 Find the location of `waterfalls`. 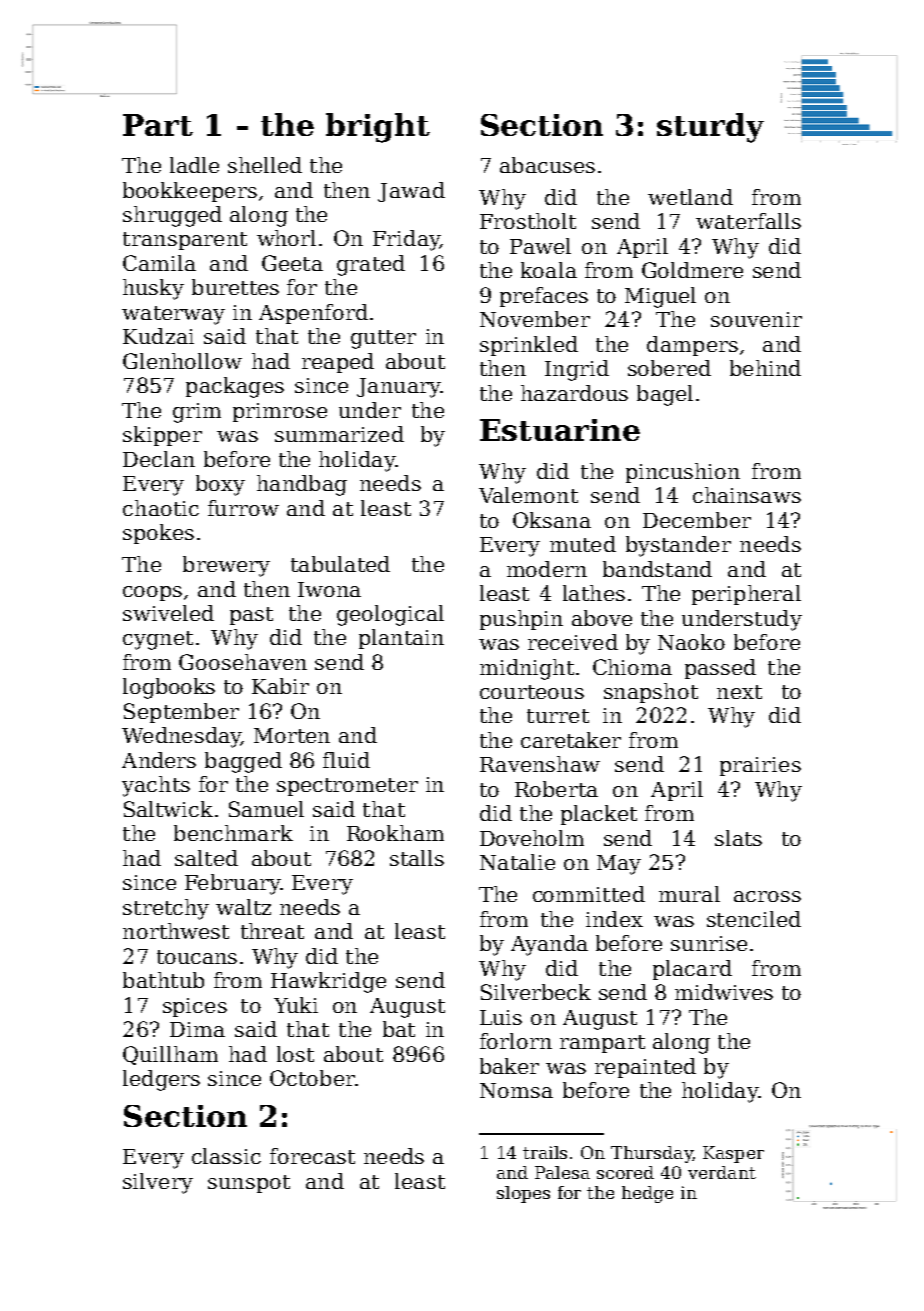

waterfalls is located at coordinates (748, 221).
